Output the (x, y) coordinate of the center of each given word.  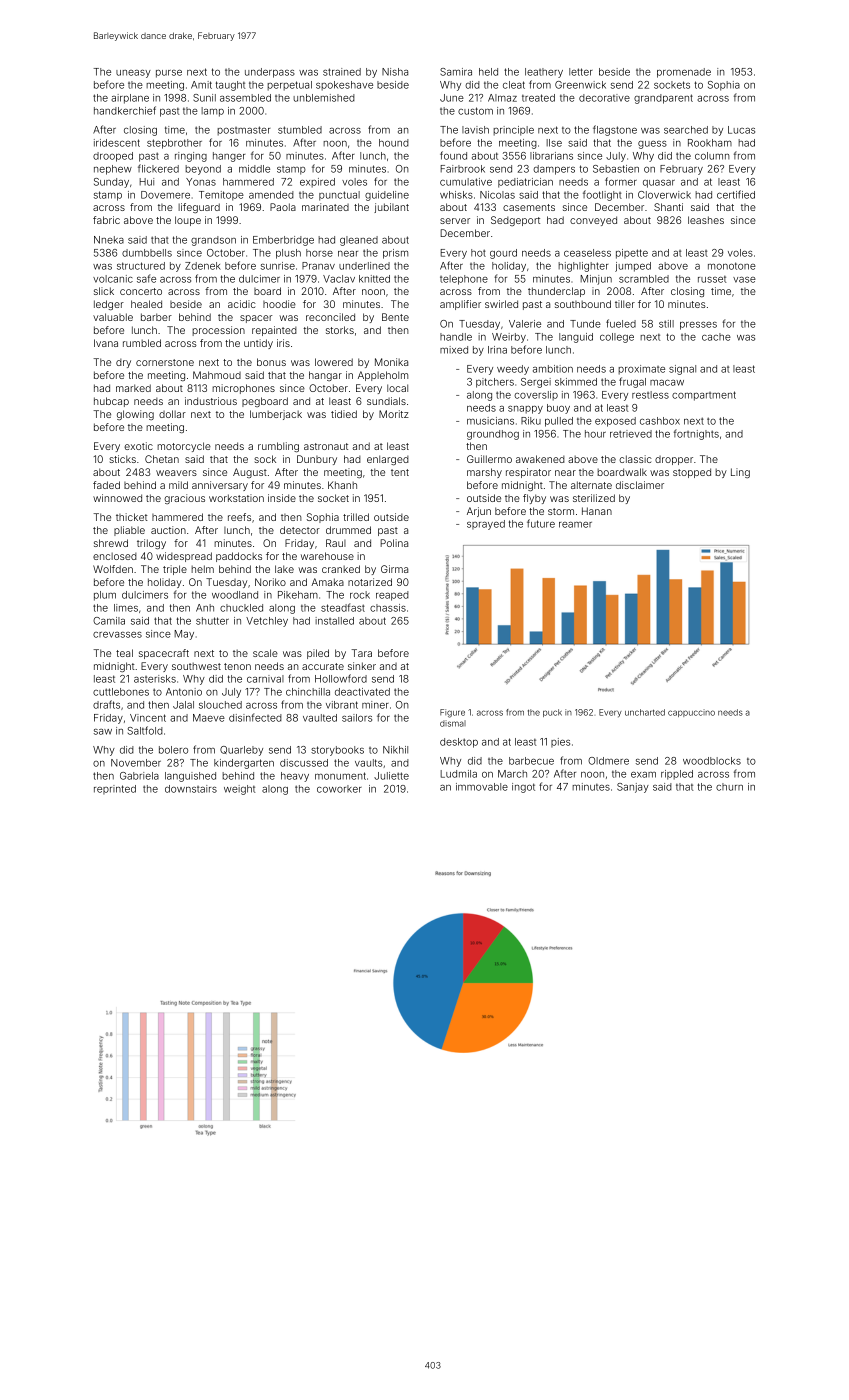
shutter (212, 621)
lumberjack (276, 415)
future (541, 523)
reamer (575, 525)
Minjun (596, 280)
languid (576, 338)
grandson (213, 241)
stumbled (300, 130)
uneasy (133, 73)
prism (395, 254)
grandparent (663, 99)
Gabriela (139, 776)
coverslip (536, 396)
